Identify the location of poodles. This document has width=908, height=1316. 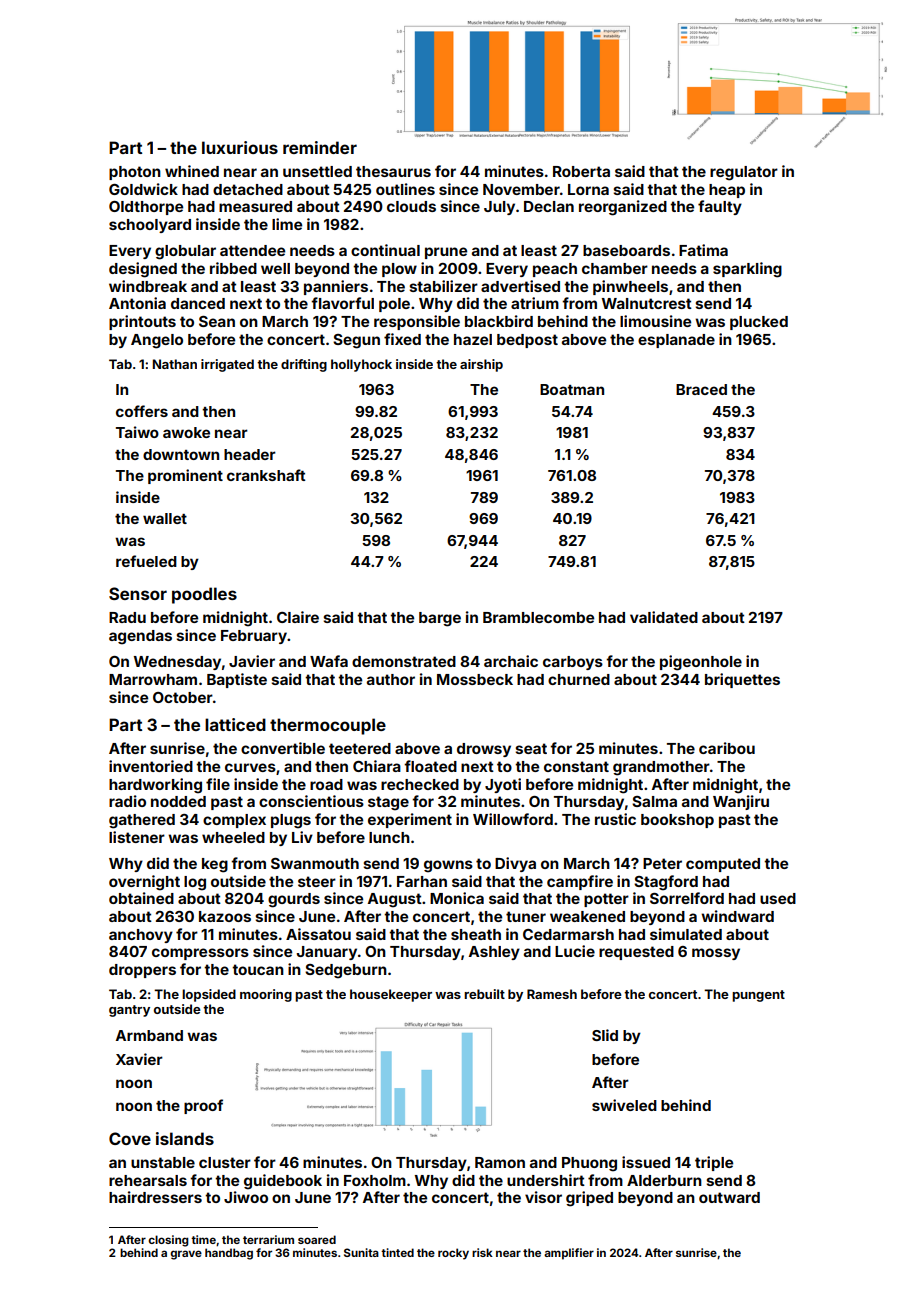
(204, 595).
